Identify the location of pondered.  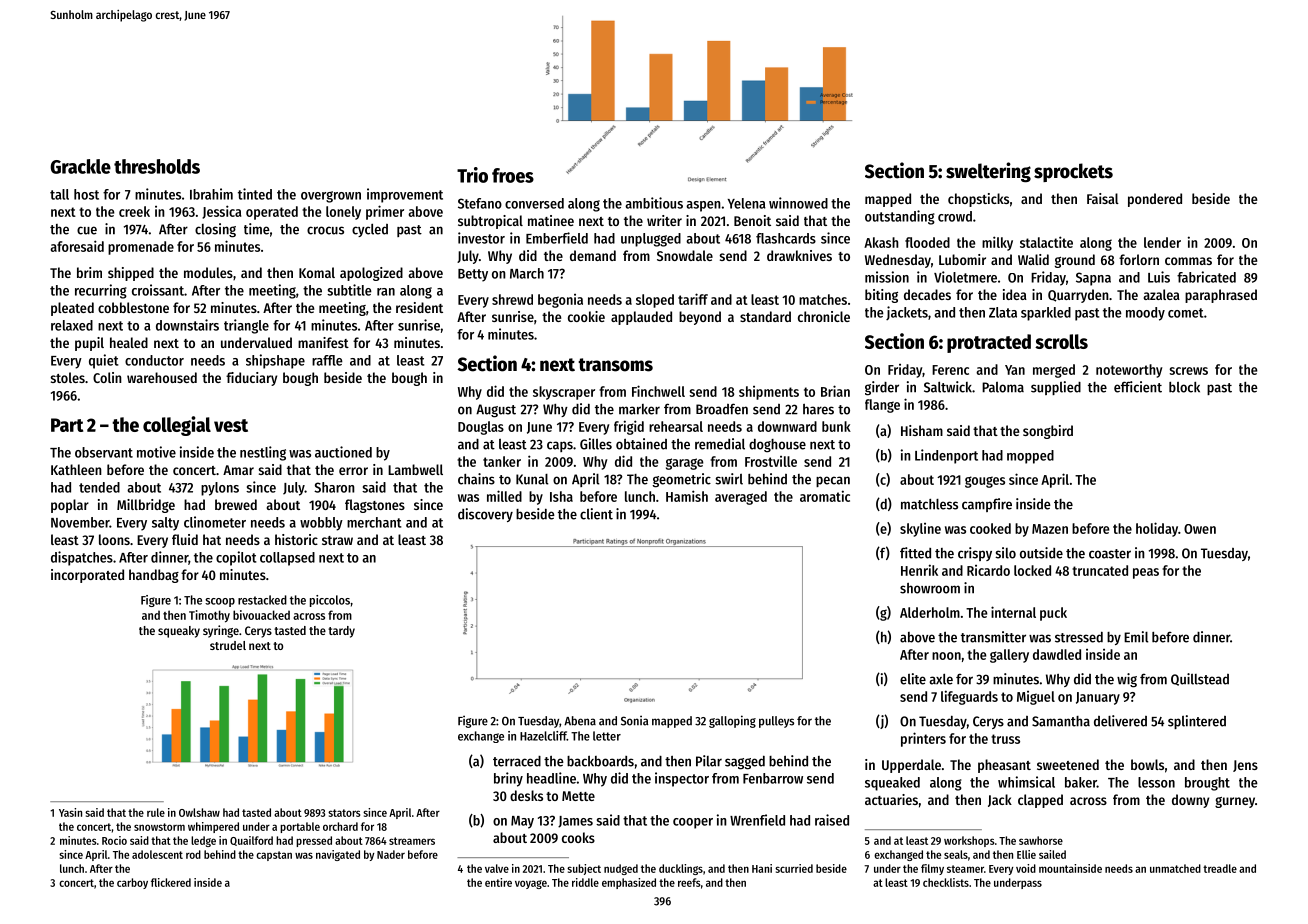
(1155, 200).
